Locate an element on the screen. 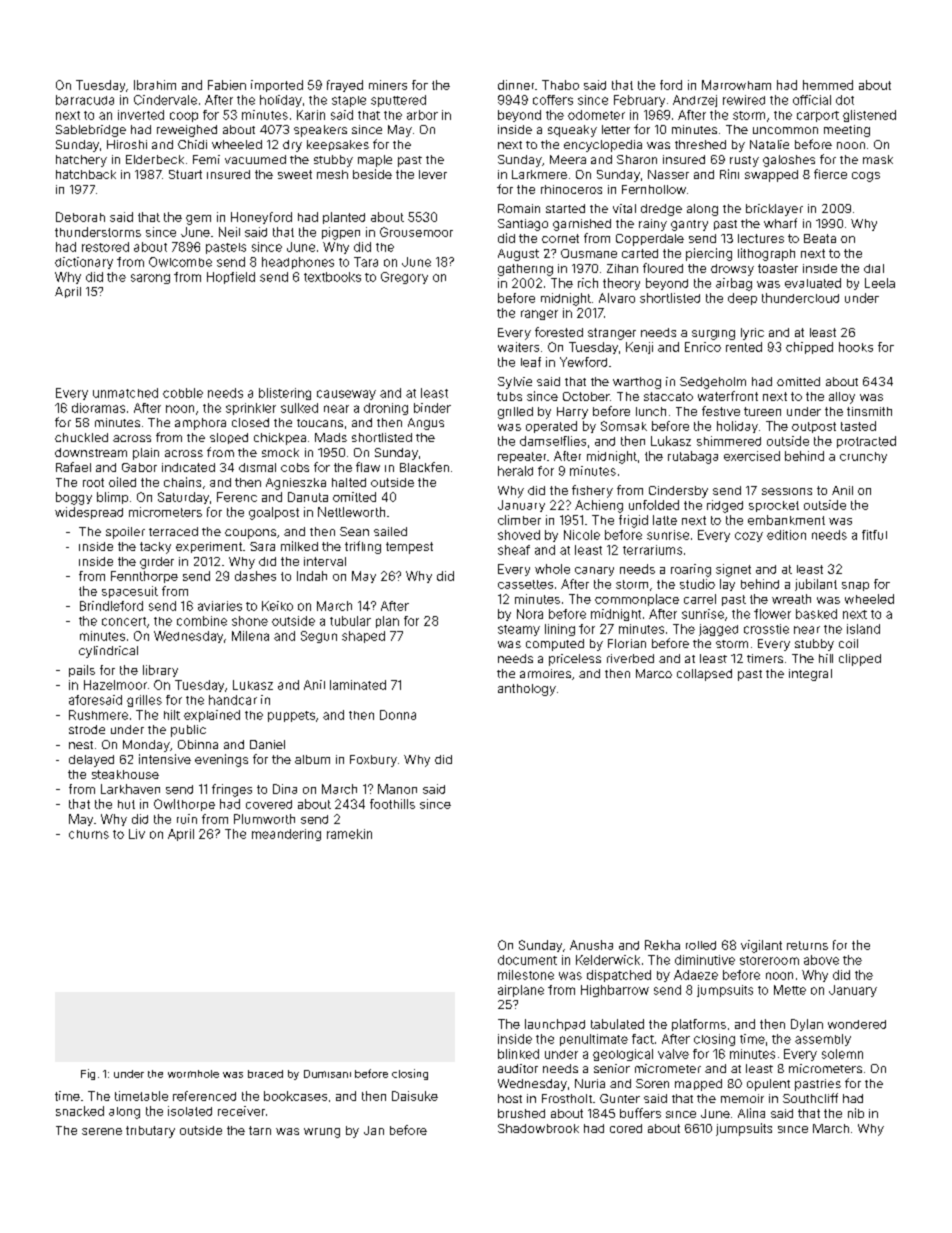  binder is located at coordinates (432, 408).
